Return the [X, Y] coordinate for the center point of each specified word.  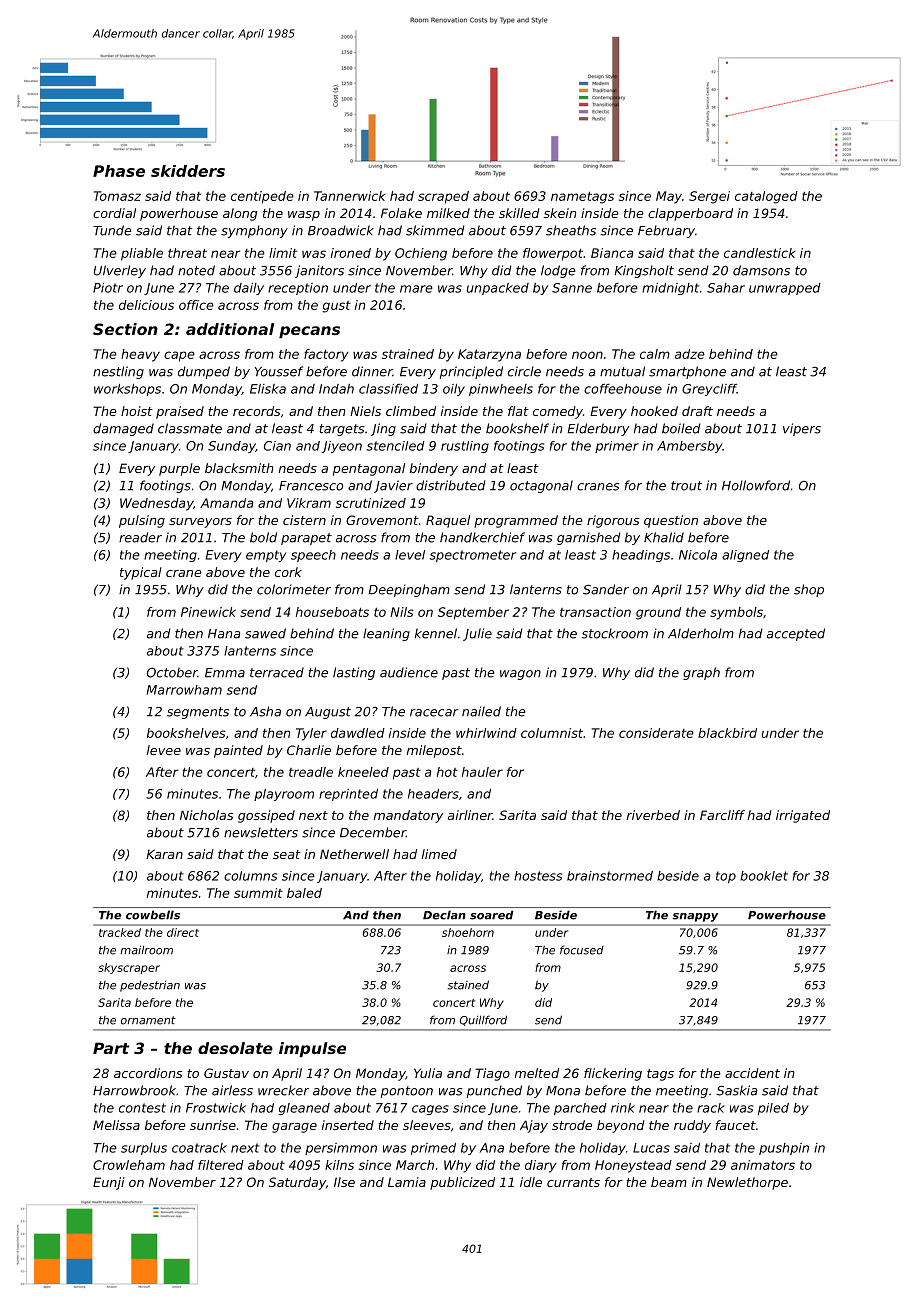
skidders [188, 171]
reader [140, 537]
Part [111, 1048]
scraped [443, 197]
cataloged [766, 197]
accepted [796, 634]
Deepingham [409, 590]
